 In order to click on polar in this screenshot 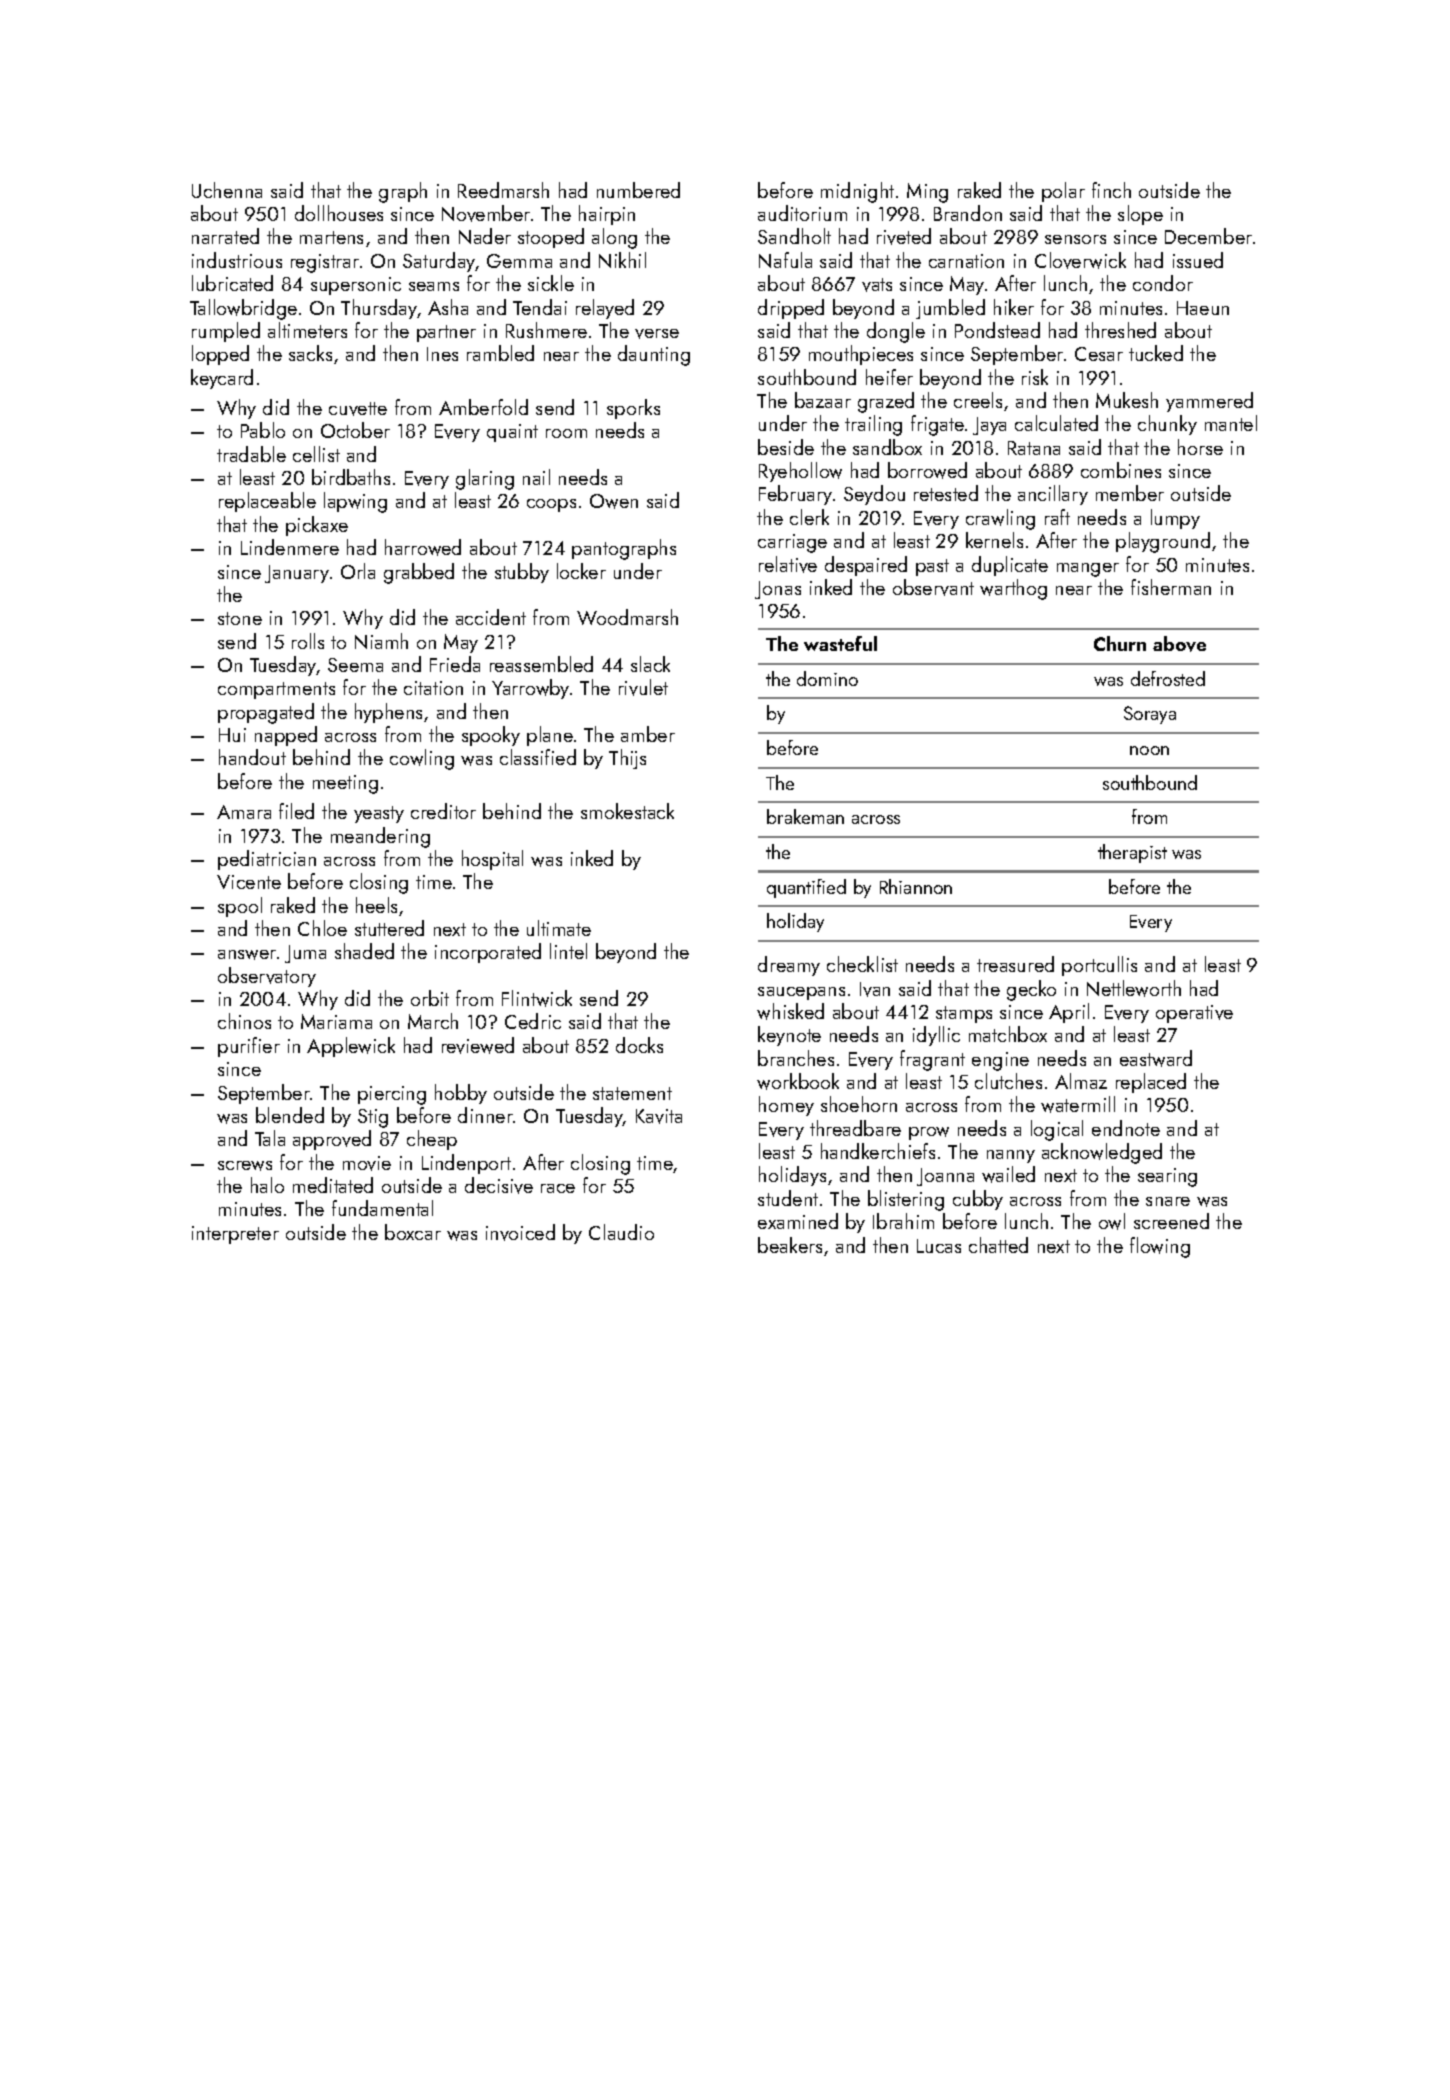, I will do `click(1063, 192)`.
